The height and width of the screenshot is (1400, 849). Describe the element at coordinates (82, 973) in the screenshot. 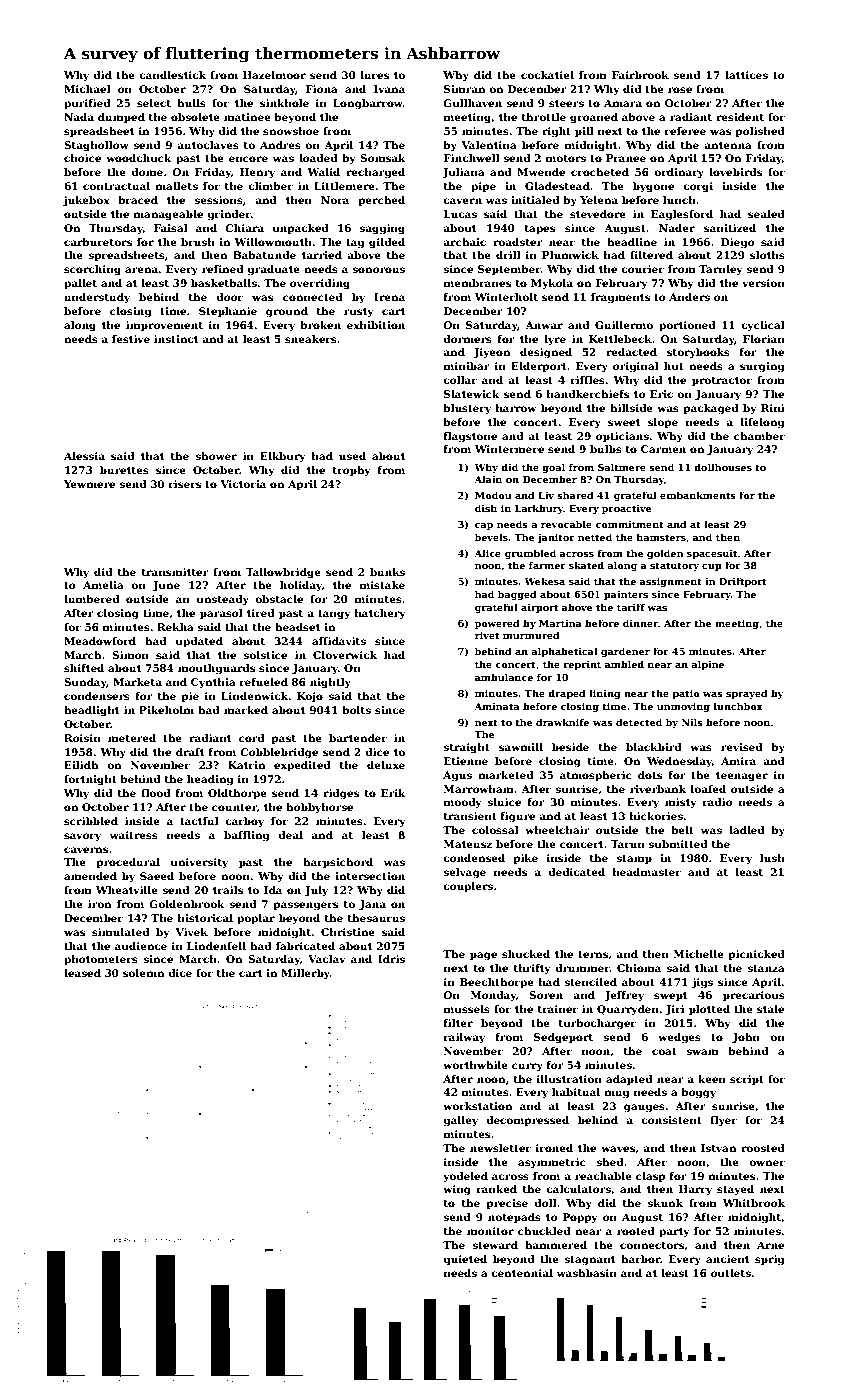

I see `leased` at that location.
